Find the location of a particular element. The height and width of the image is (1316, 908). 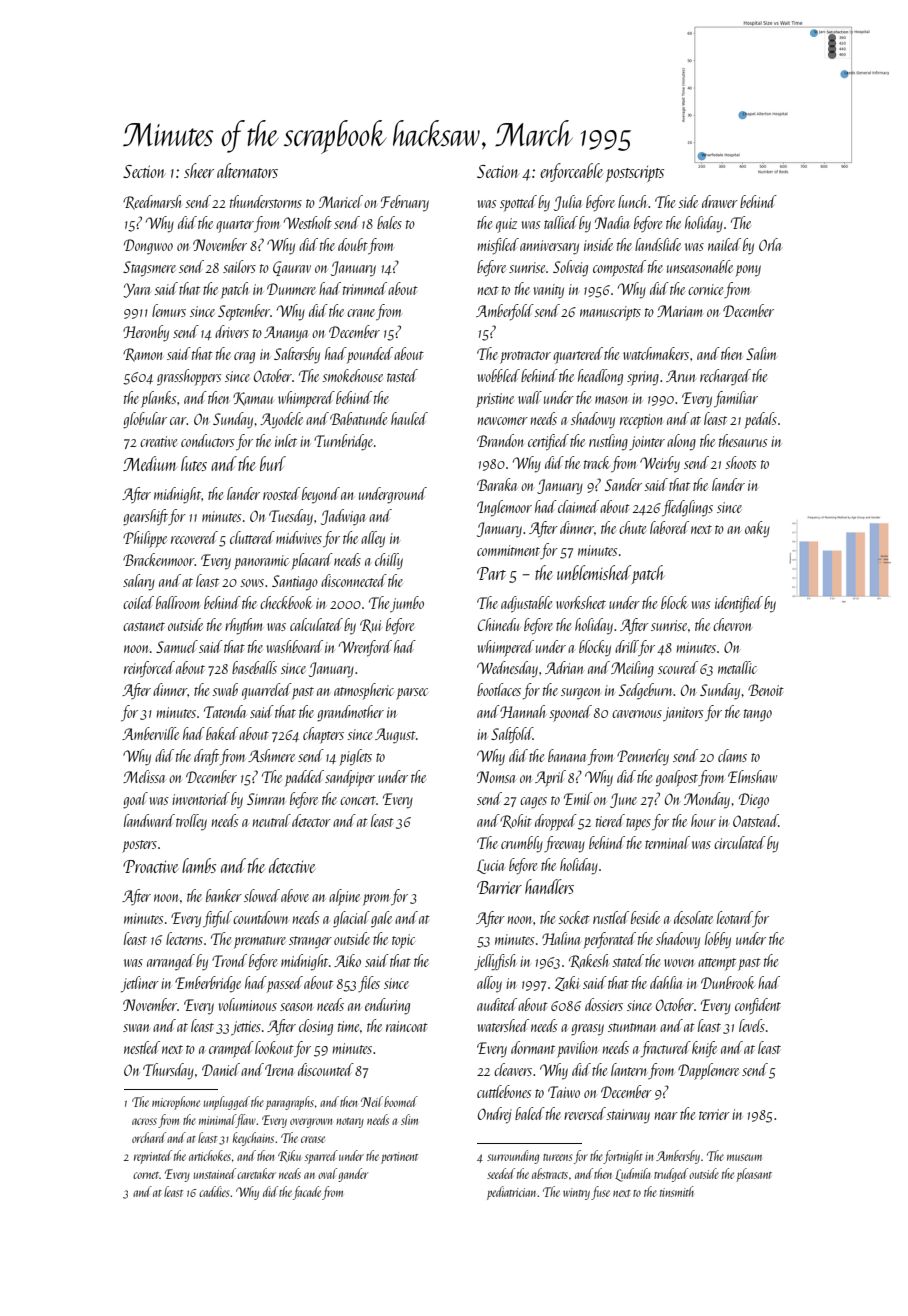

Nadia is located at coordinates (612, 222).
